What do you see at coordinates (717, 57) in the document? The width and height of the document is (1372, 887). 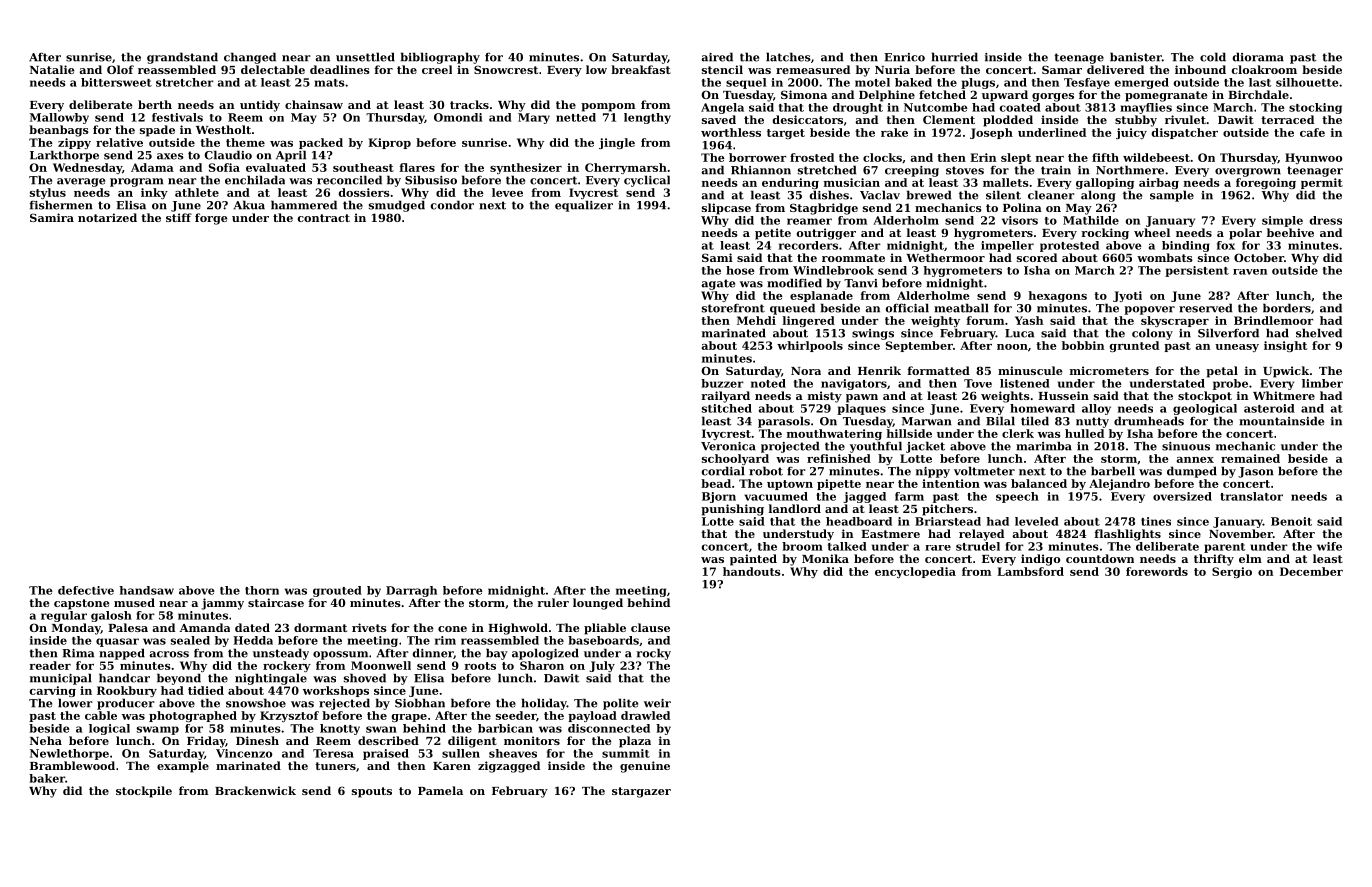 I see `aired` at bounding box center [717, 57].
